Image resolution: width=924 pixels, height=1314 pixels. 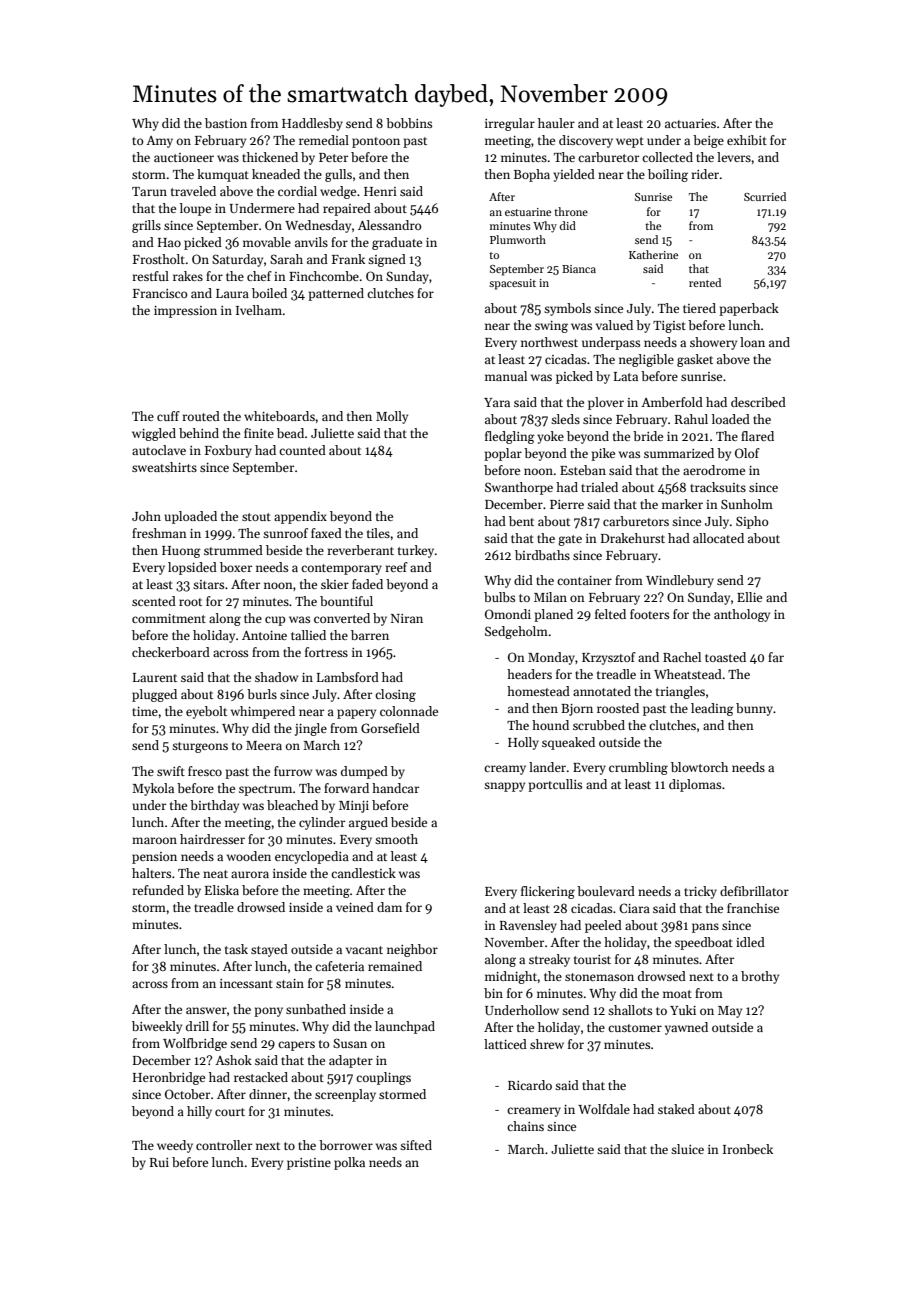 I want to click on October, so click(x=187, y=1094).
